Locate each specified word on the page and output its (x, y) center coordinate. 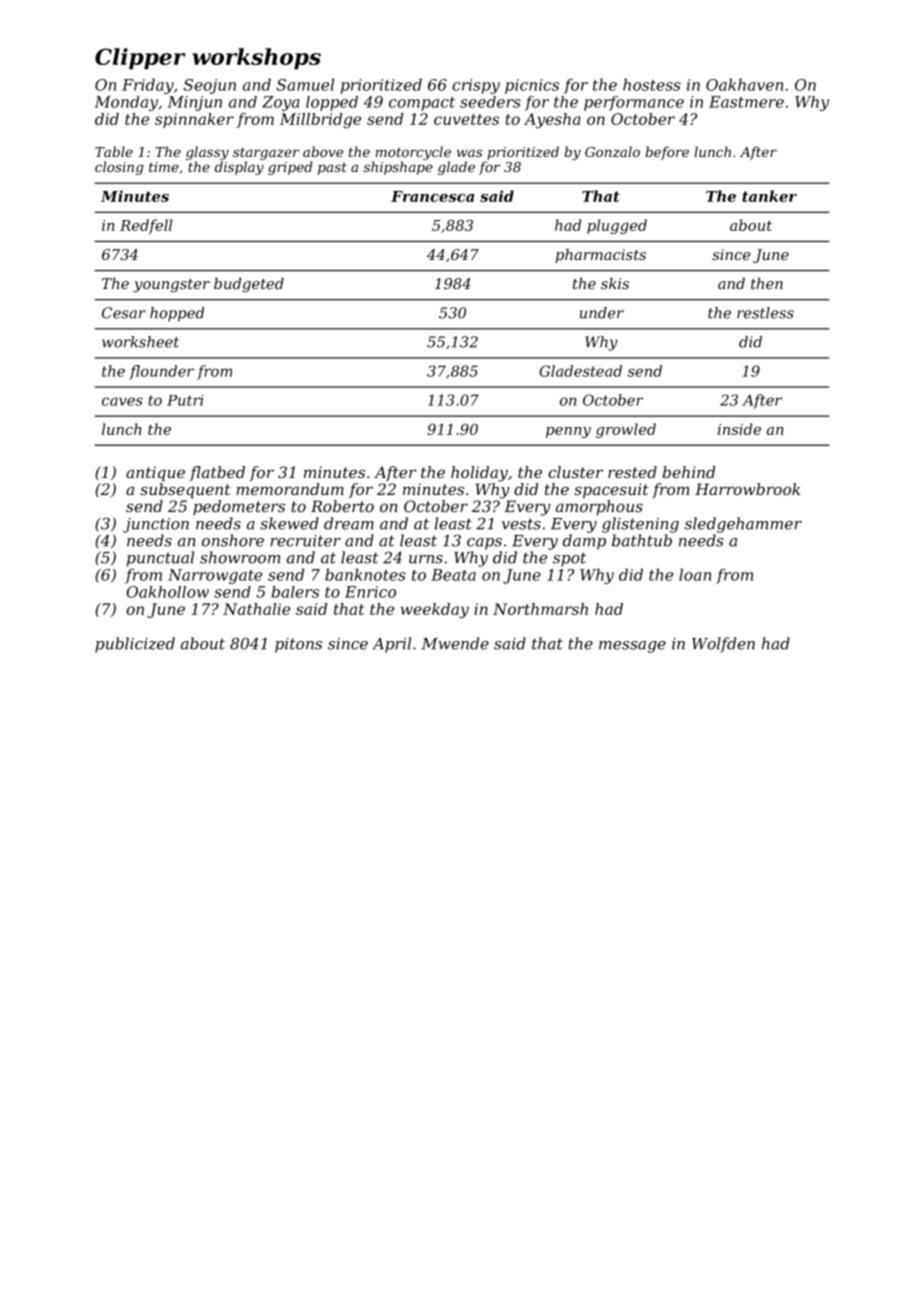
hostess (652, 84)
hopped (177, 314)
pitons (298, 645)
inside (739, 429)
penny (568, 432)
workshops (256, 59)
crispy (476, 86)
